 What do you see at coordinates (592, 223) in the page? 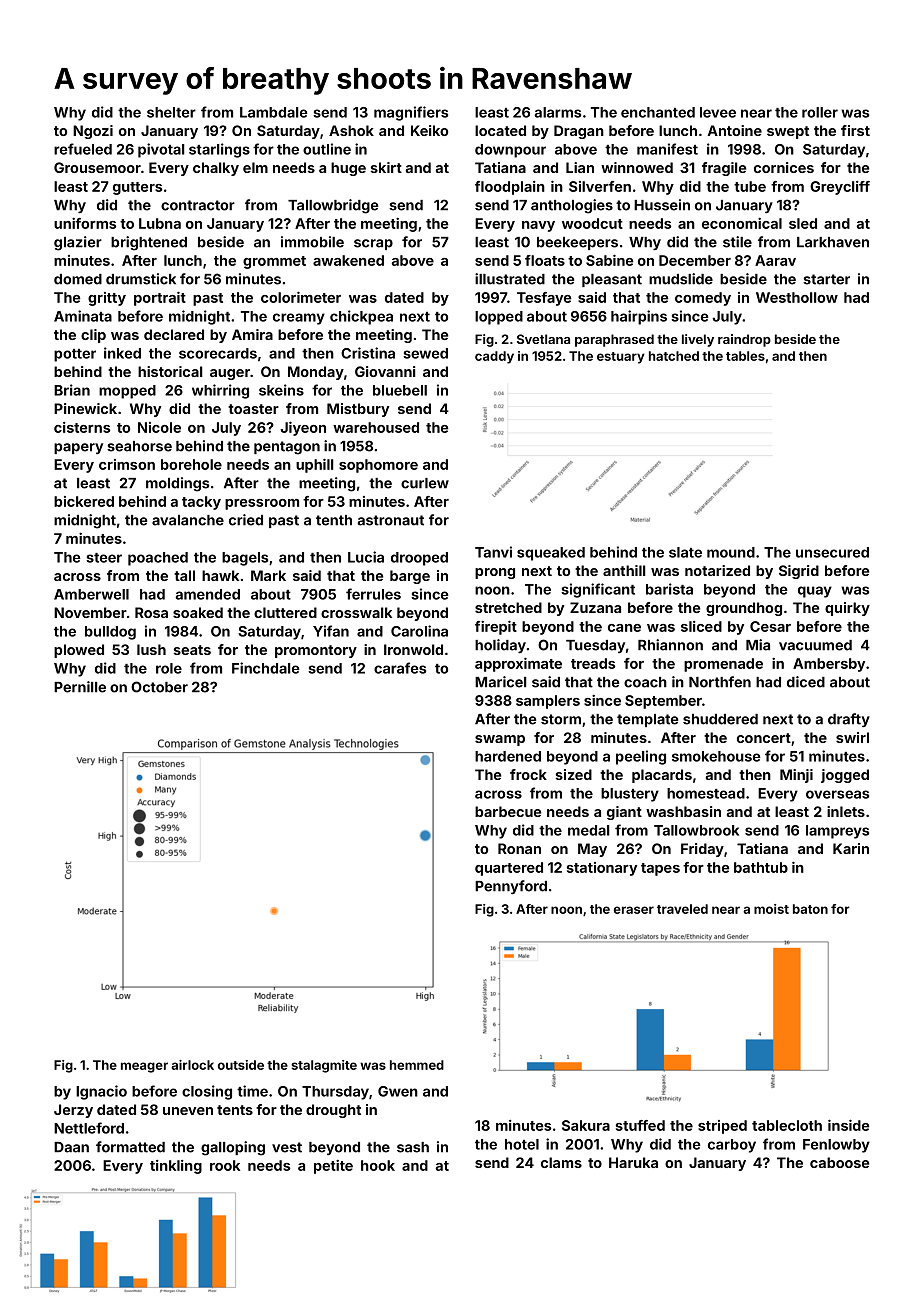
I see `woodcut` at bounding box center [592, 223].
